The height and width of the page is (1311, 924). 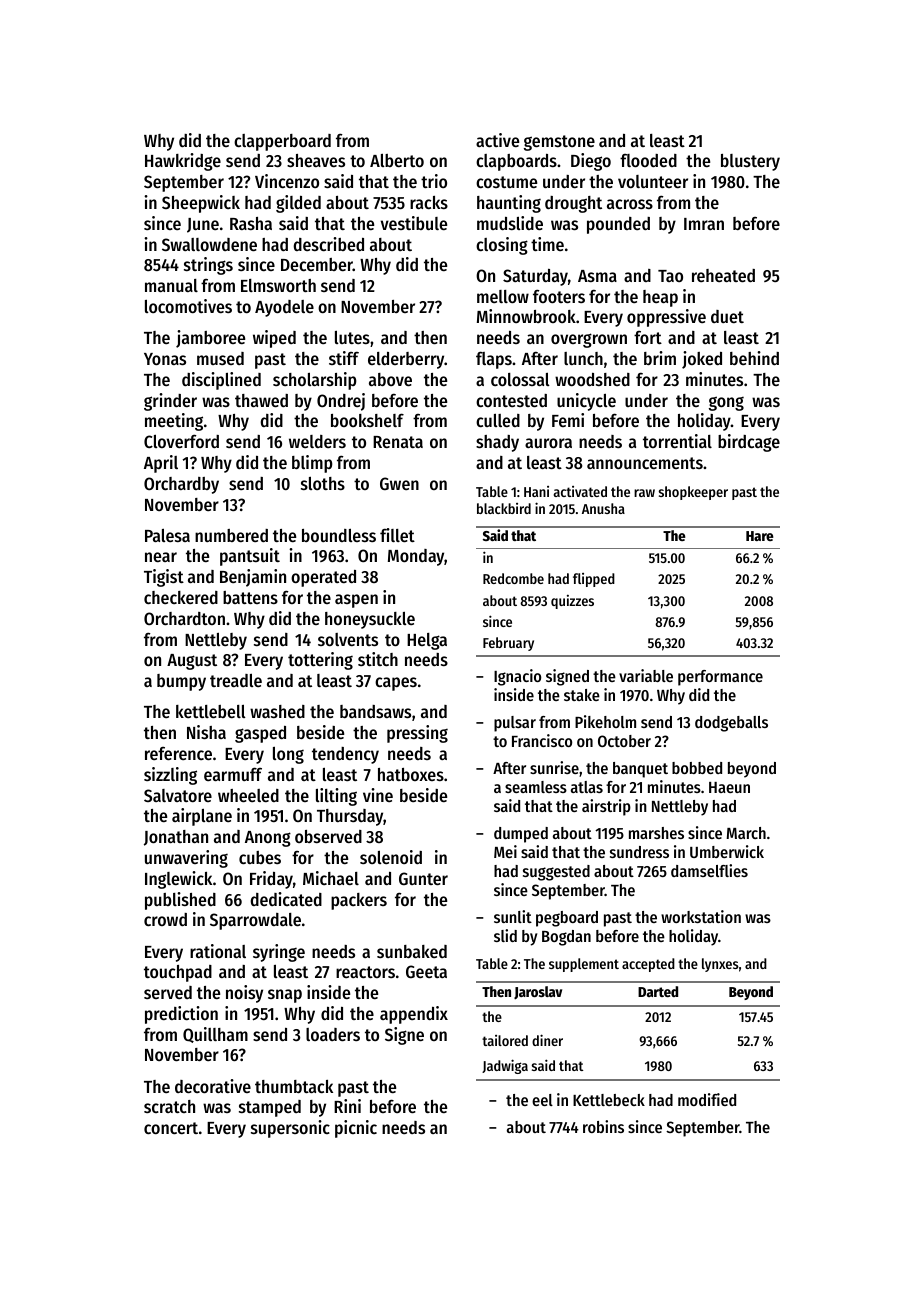 I want to click on active, so click(x=497, y=140).
